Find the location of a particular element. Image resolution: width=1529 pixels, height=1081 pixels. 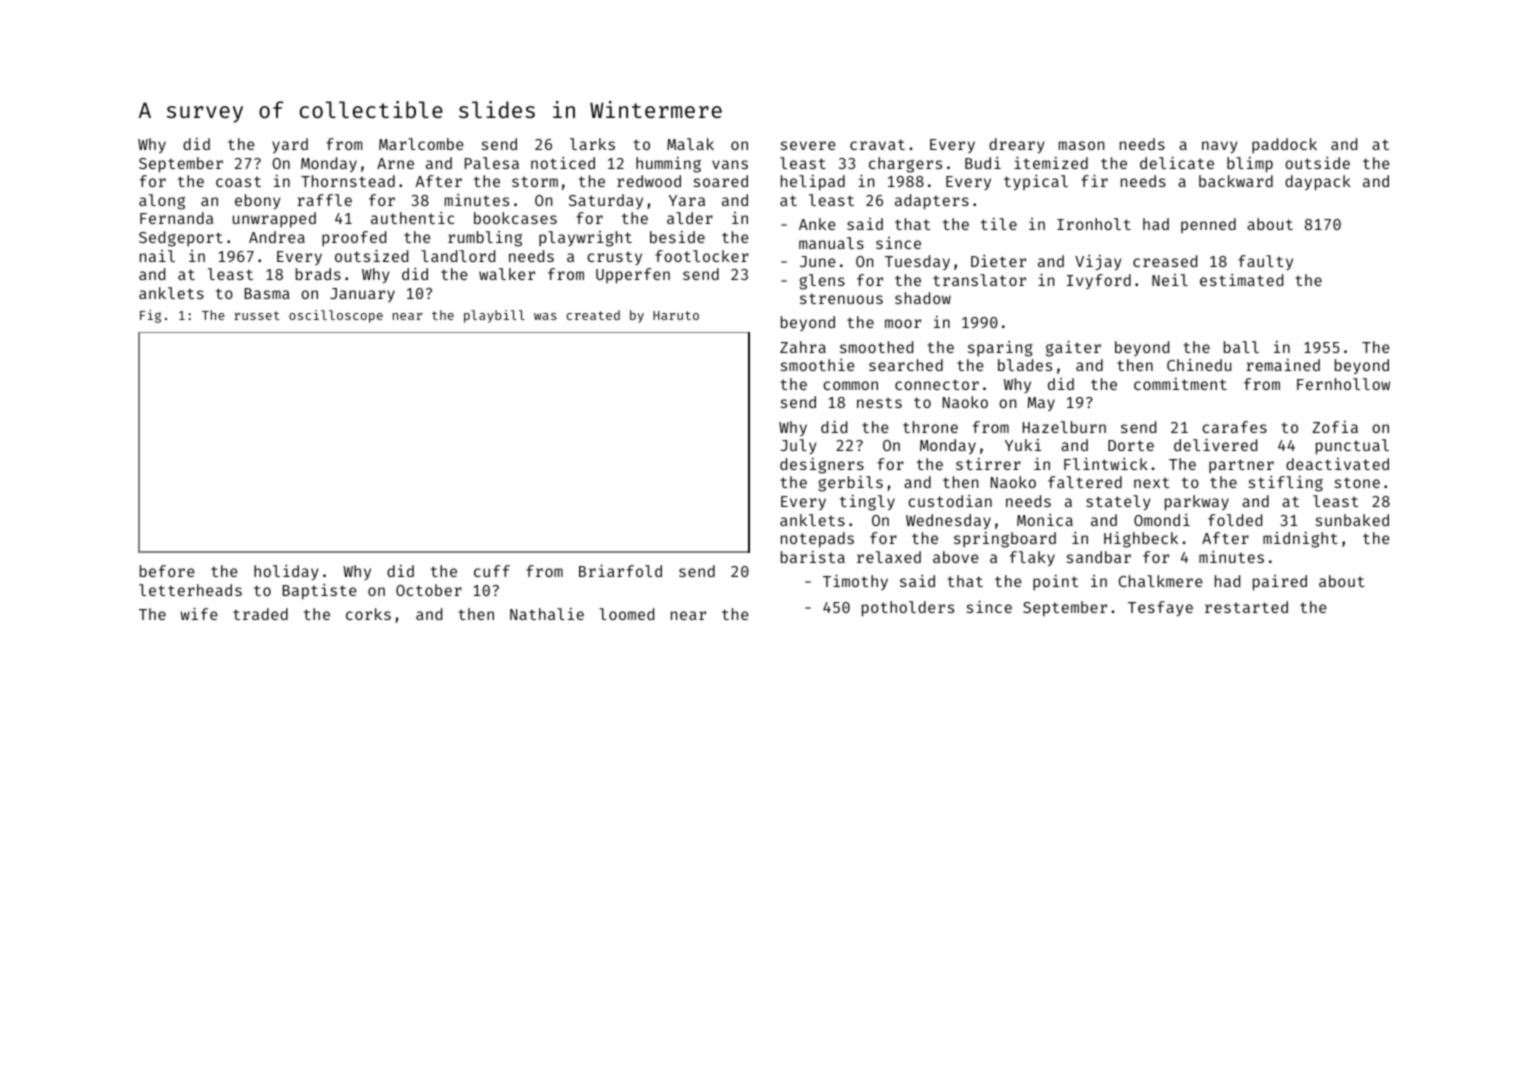

corks is located at coordinates (368, 614).
